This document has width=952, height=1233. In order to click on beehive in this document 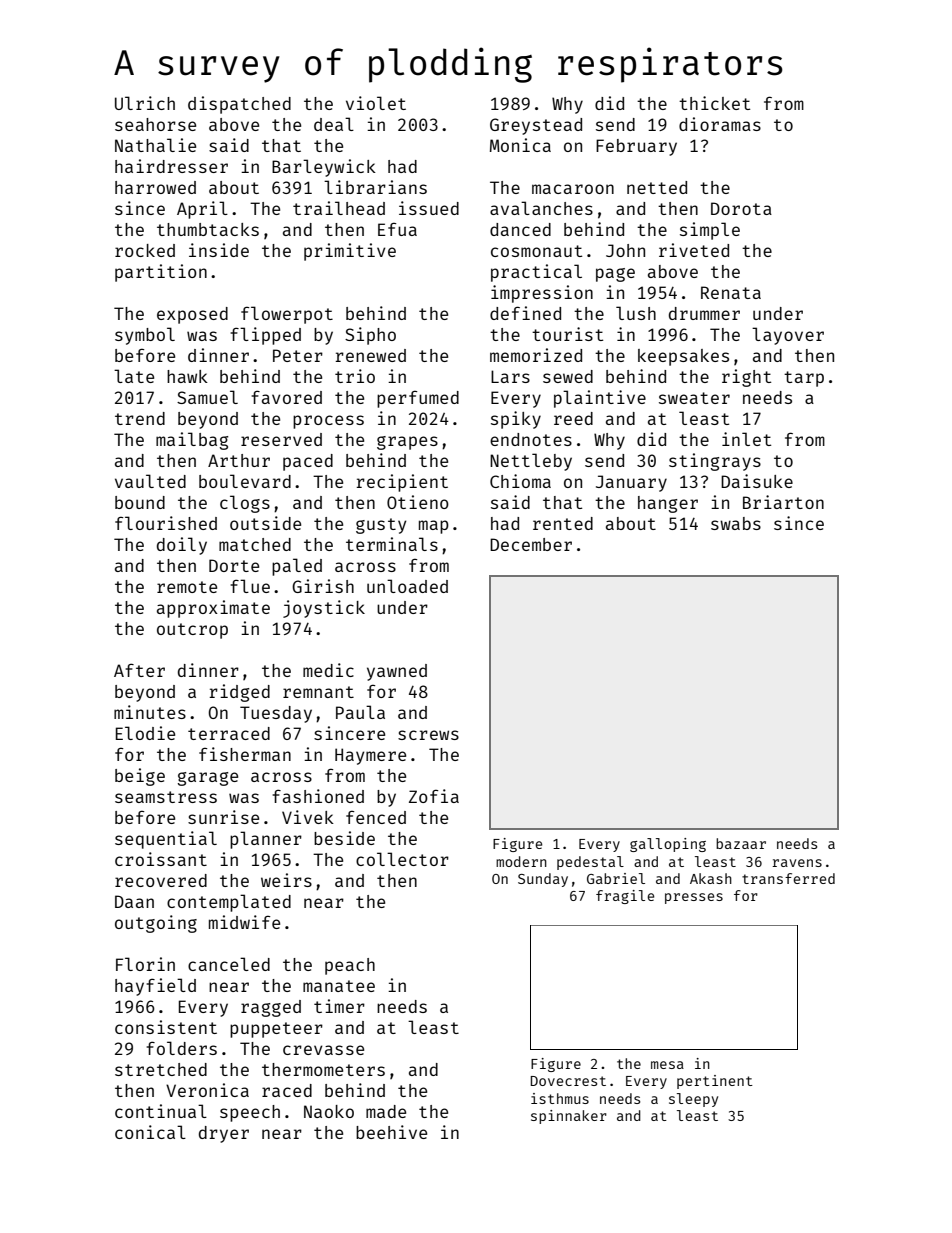, I will do `click(391, 1132)`.
